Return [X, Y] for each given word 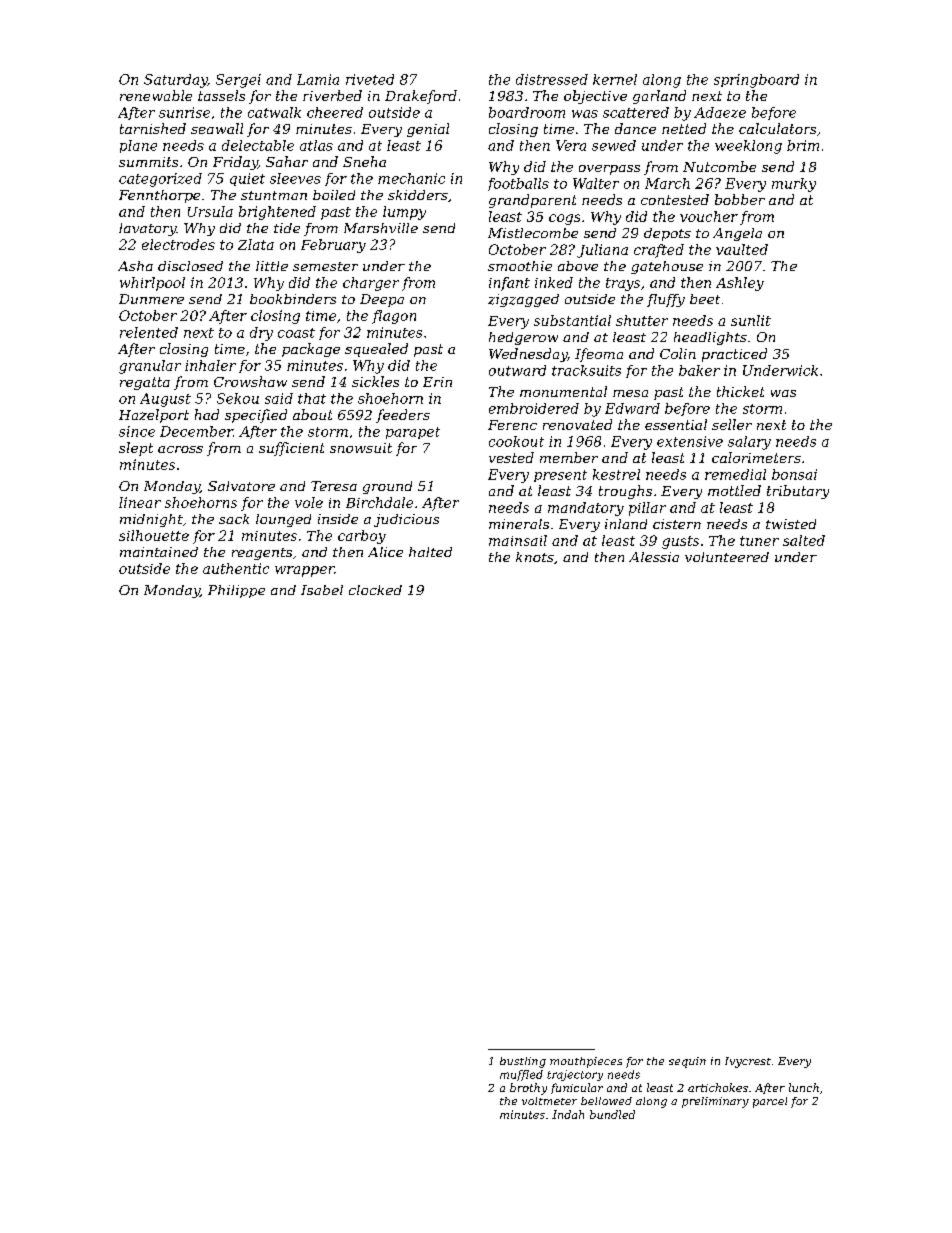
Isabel [322, 590]
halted [430, 552]
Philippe [236, 591]
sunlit [751, 320]
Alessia [654, 557]
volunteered [727, 557]
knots [535, 557]
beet [705, 299]
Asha [135, 266]
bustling [523, 1062]
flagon [394, 317]
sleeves [295, 178]
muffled [521, 1075]
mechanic [411, 178]
